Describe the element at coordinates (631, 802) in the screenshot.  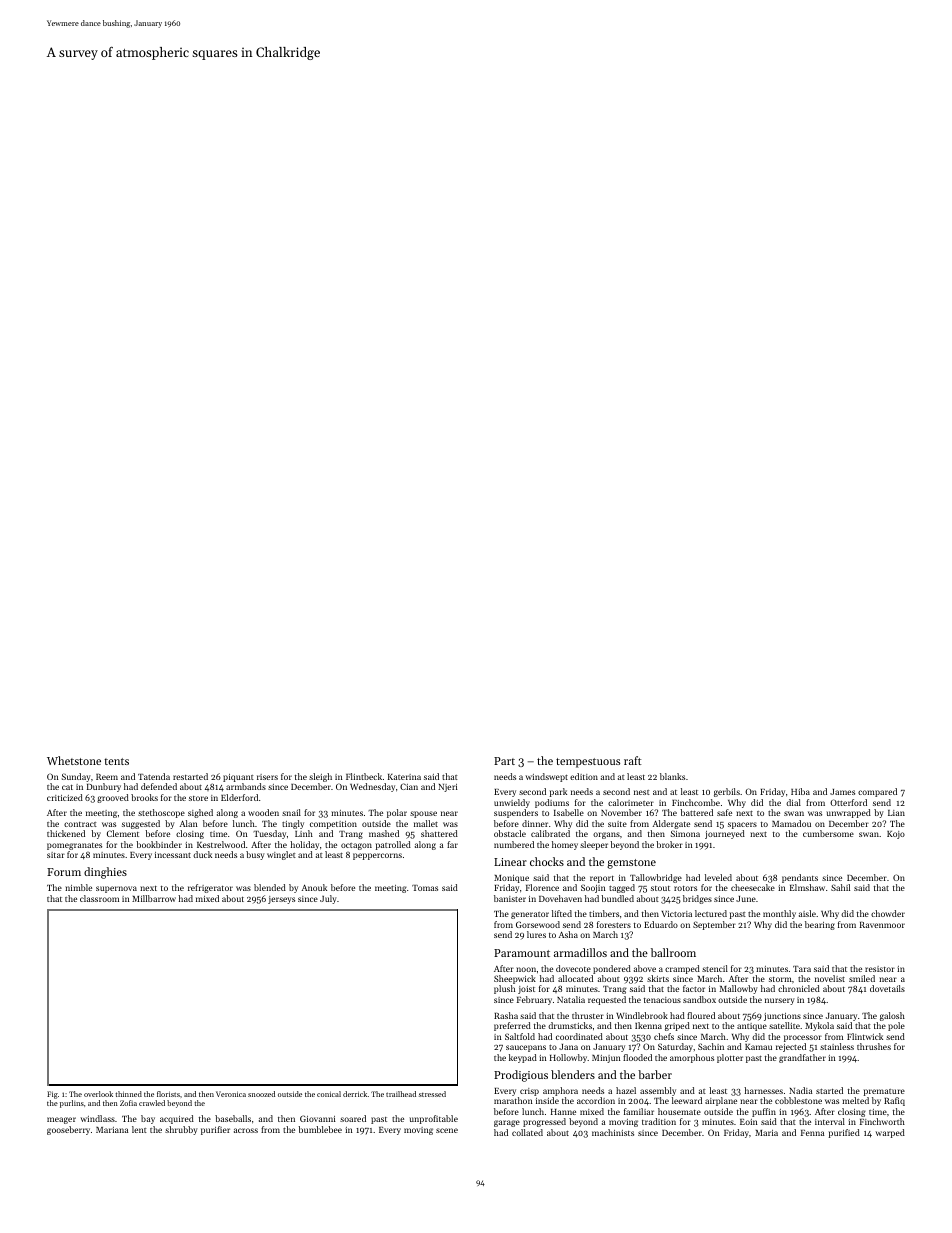
I see `calorimeter` at that location.
